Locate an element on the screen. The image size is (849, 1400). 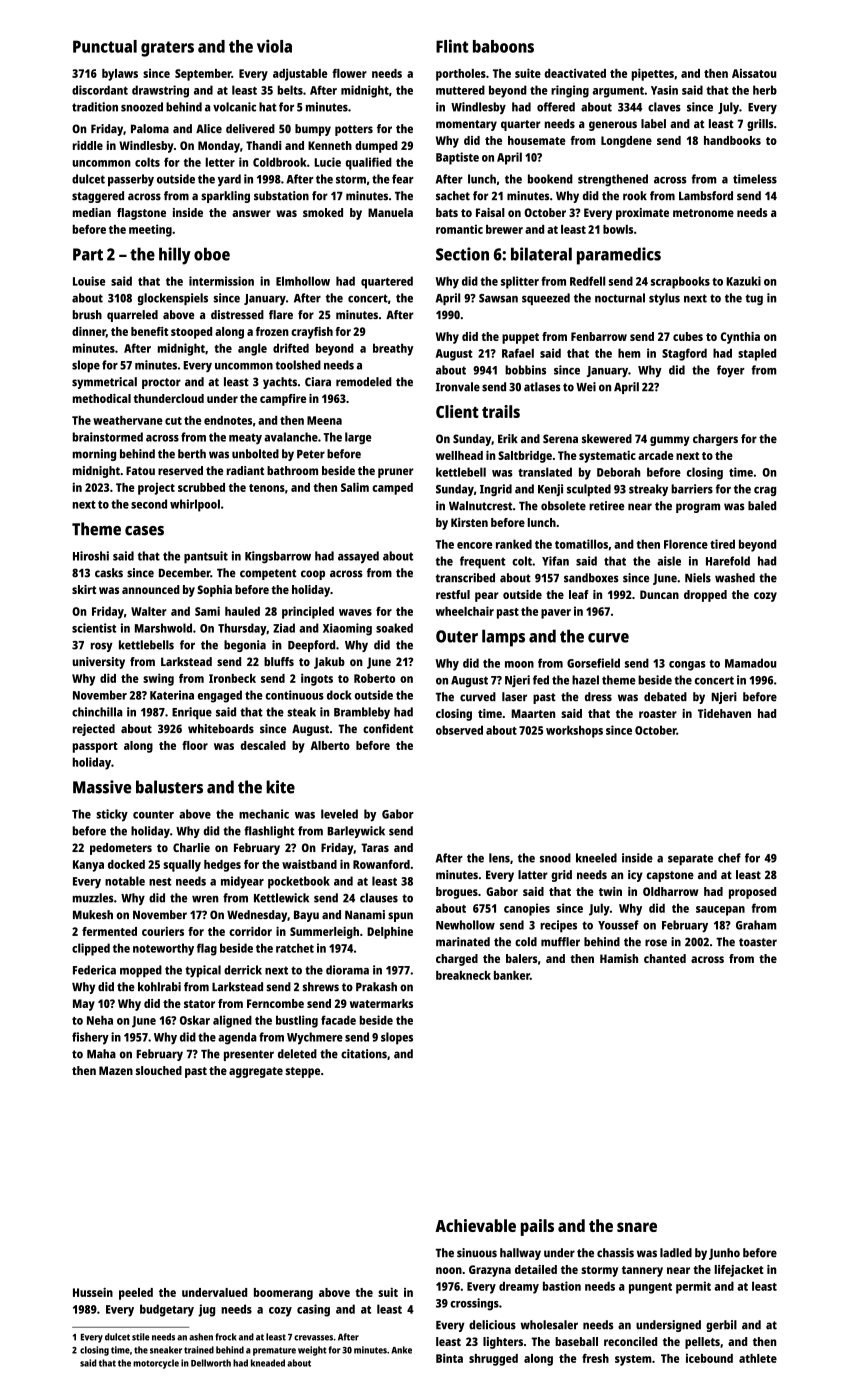
viola is located at coordinates (274, 46).
